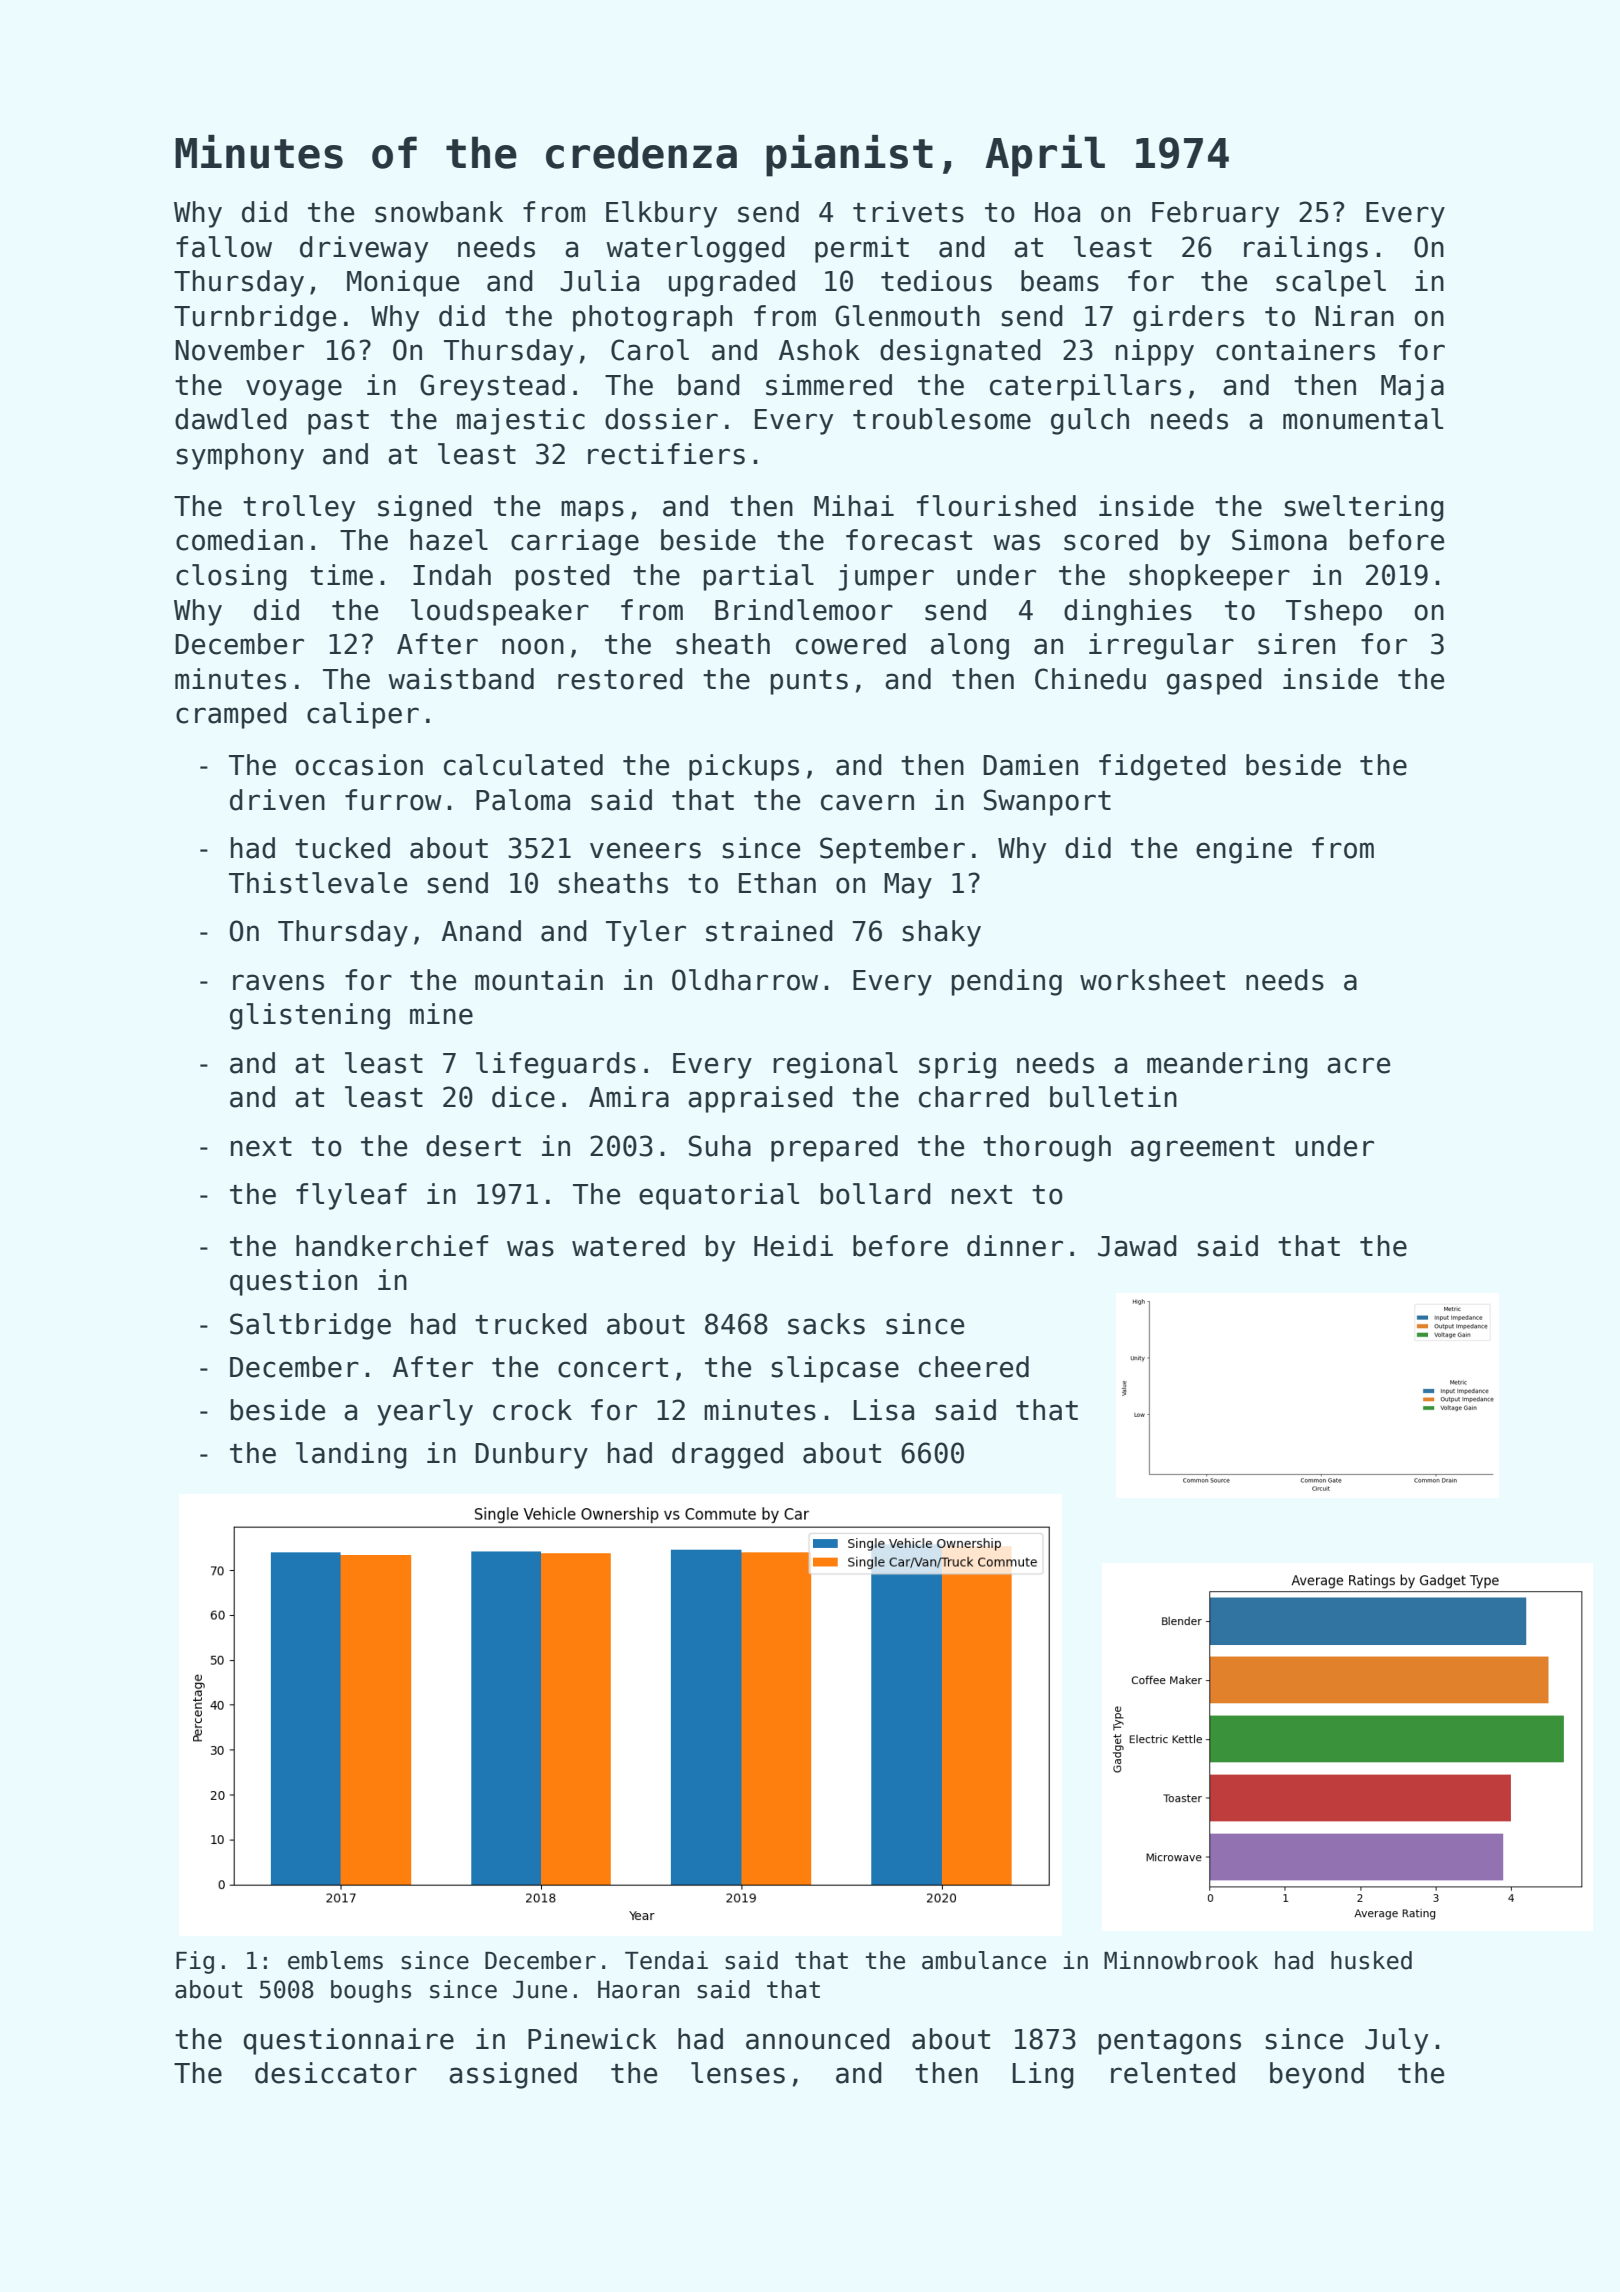 Image resolution: width=1620 pixels, height=2292 pixels. What do you see at coordinates (738, 2073) in the screenshot?
I see `lenses` at bounding box center [738, 2073].
